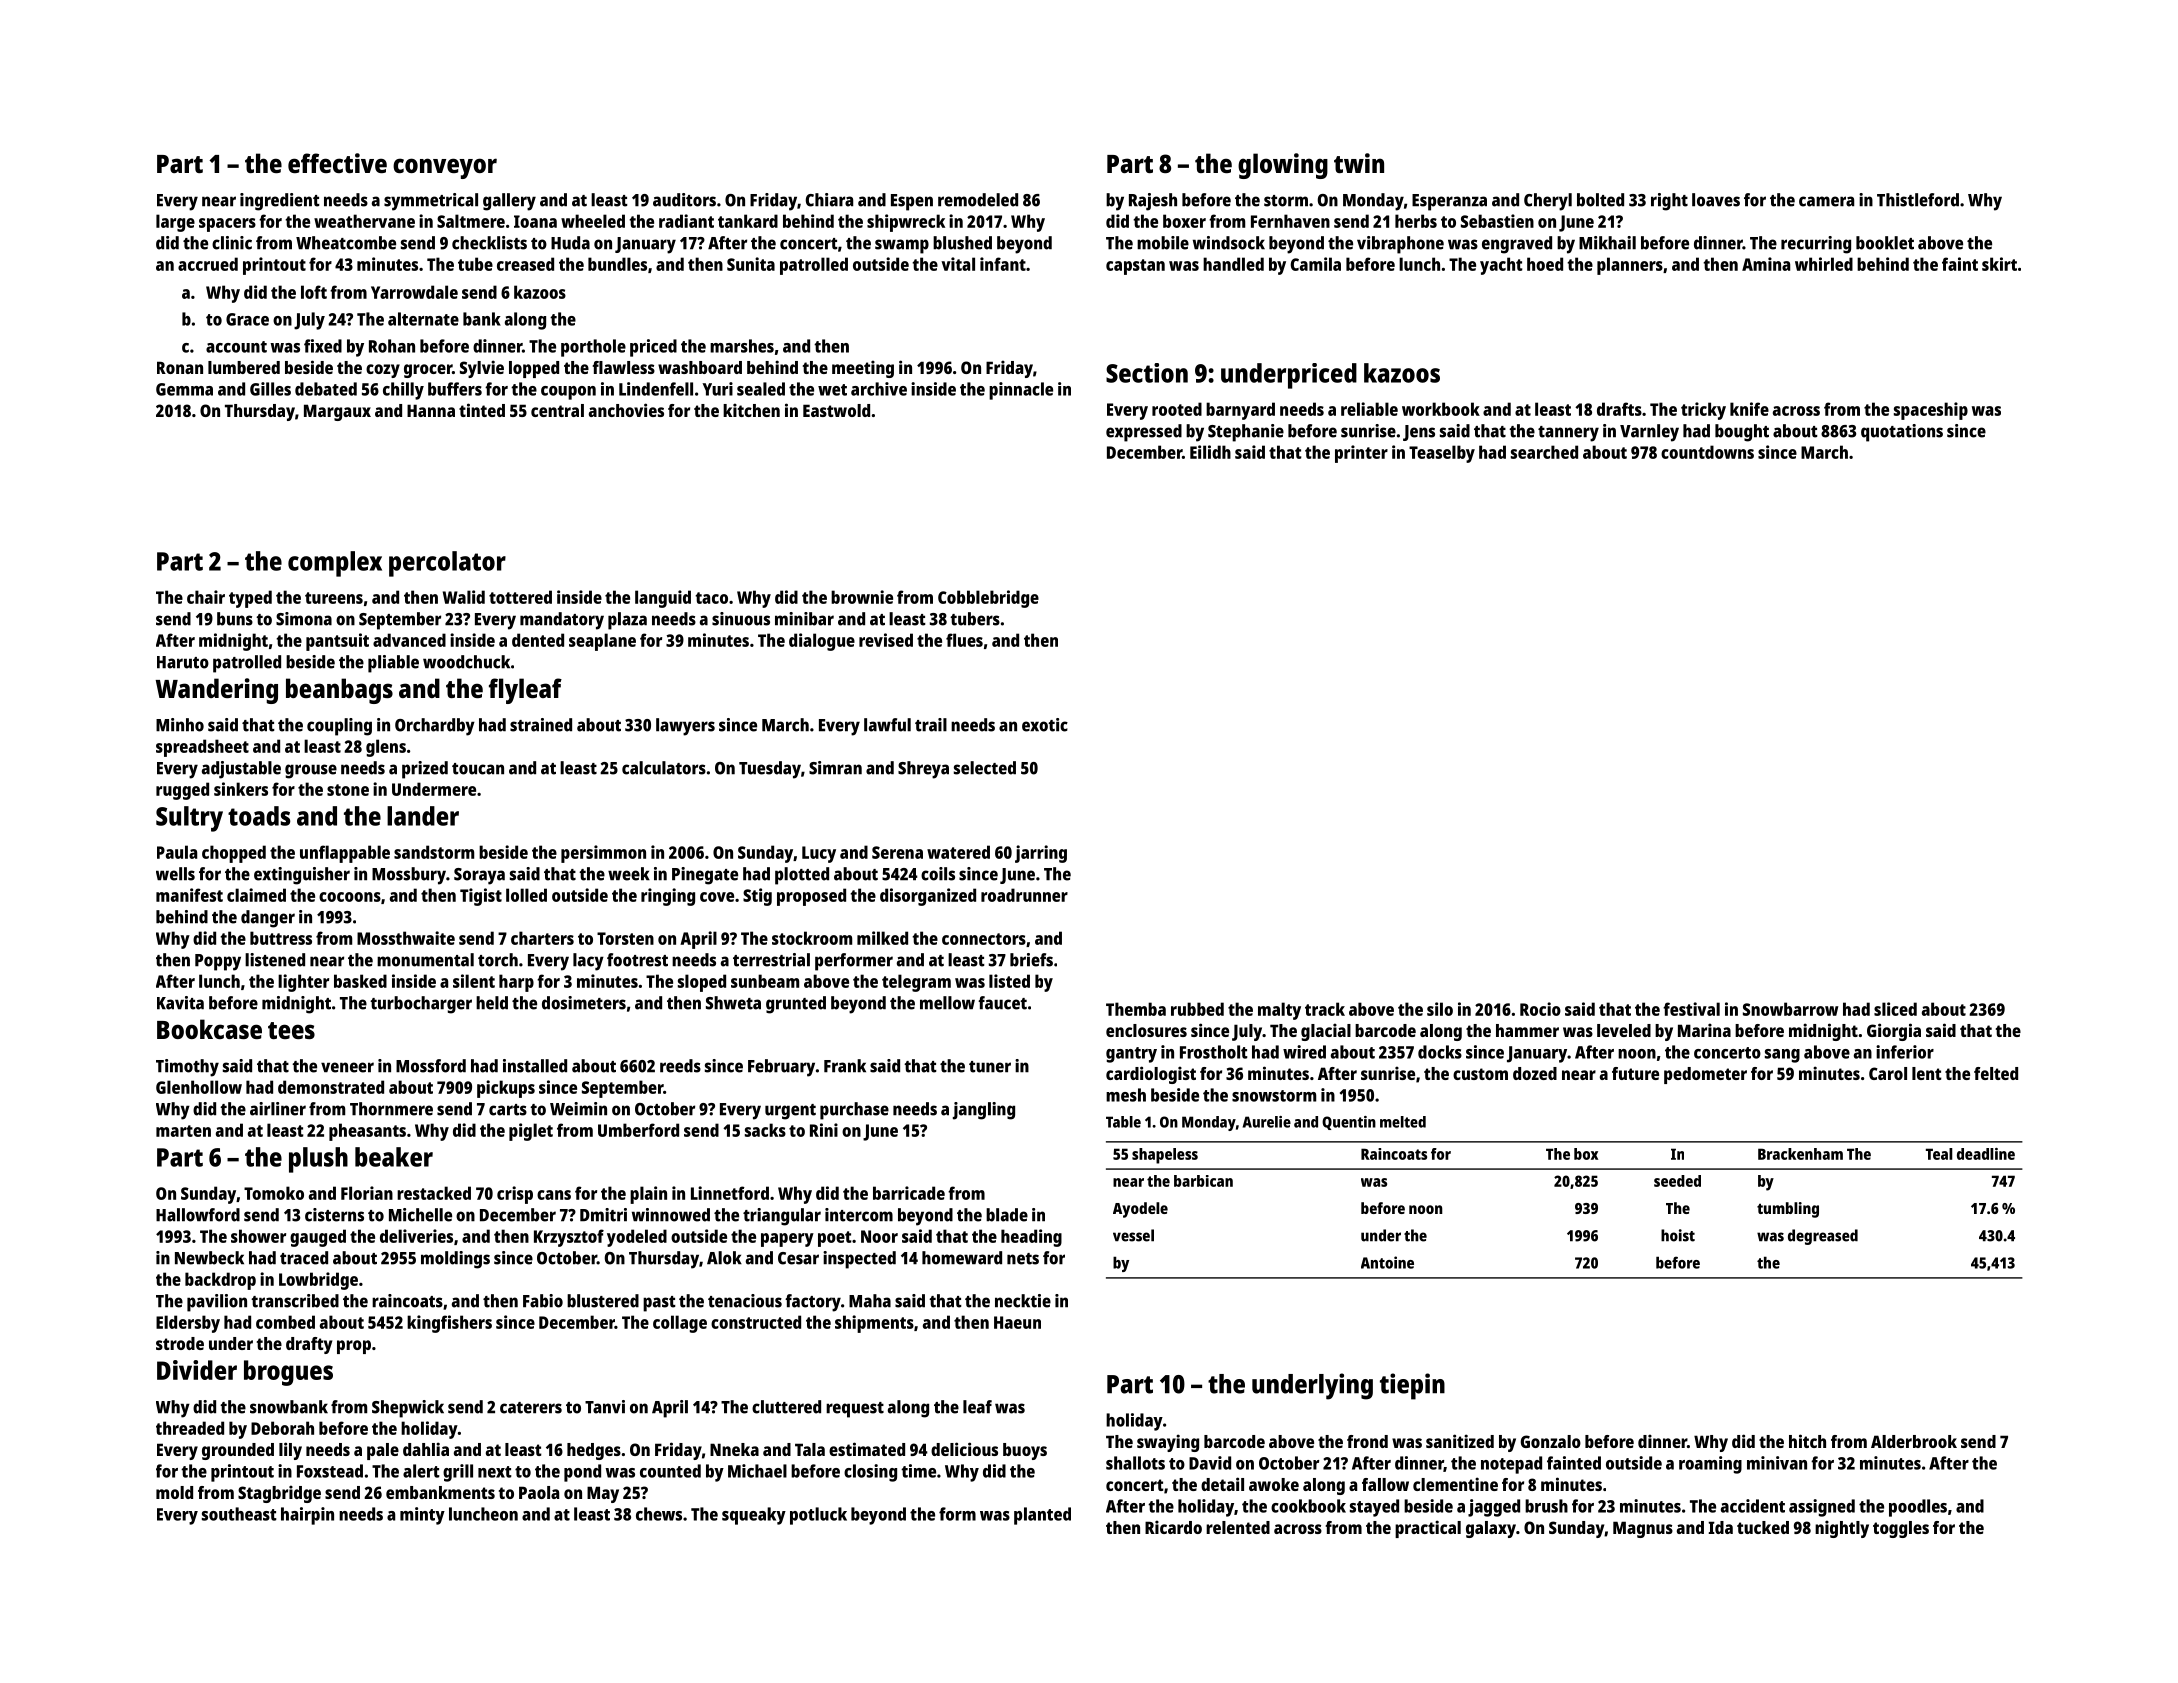 The image size is (2178, 1683). I want to click on dozed, so click(1535, 1073).
